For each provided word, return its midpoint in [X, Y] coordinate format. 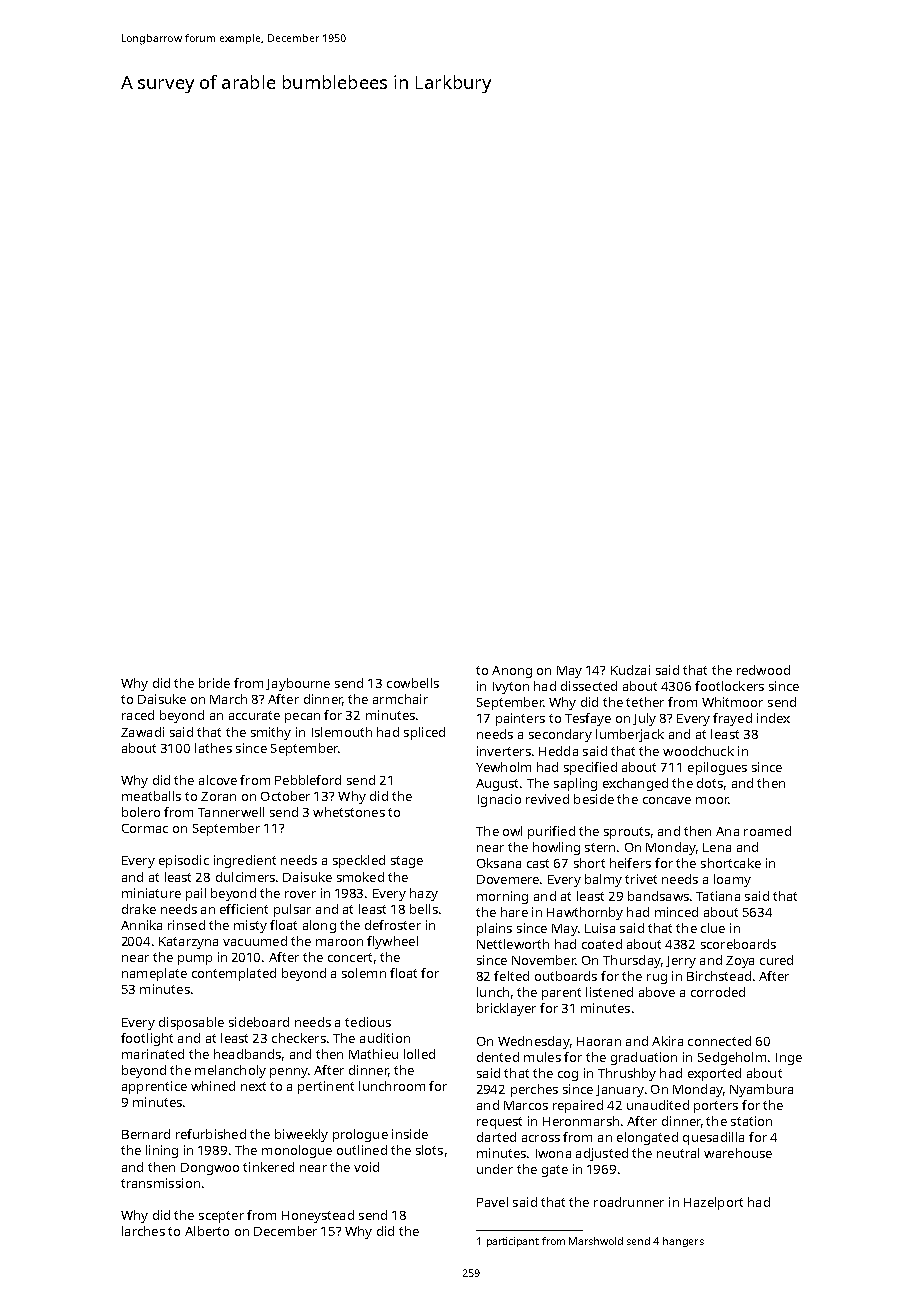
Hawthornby [585, 913]
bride [214, 683]
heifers [630, 863]
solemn [364, 973]
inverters [504, 751]
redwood [763, 670]
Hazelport [713, 1203]
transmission [160, 1183]
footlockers [729, 686]
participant [513, 1242]
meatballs [151, 796]
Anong [512, 672]
